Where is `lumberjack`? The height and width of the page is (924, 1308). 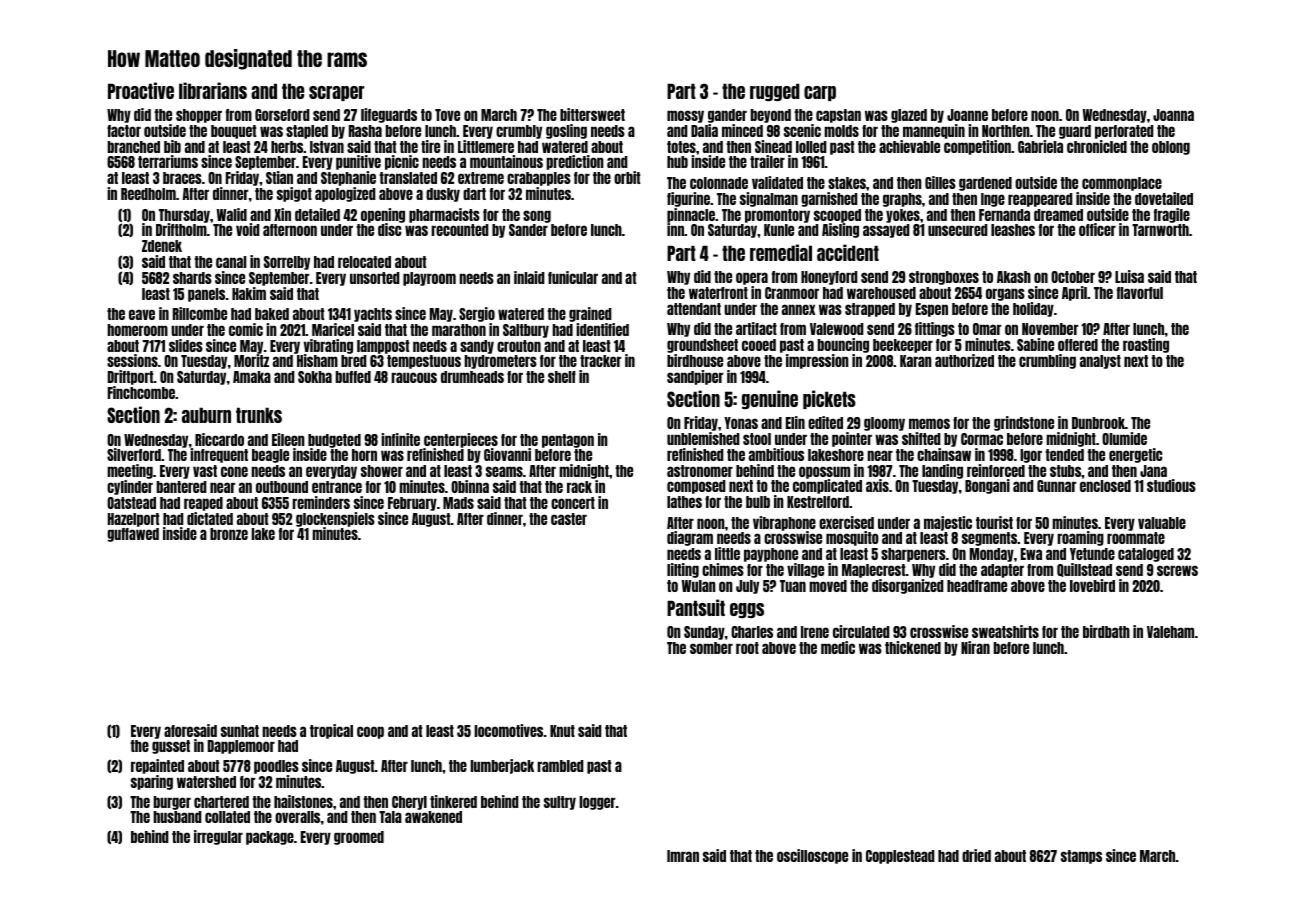 lumberjack is located at coordinates (502, 766).
